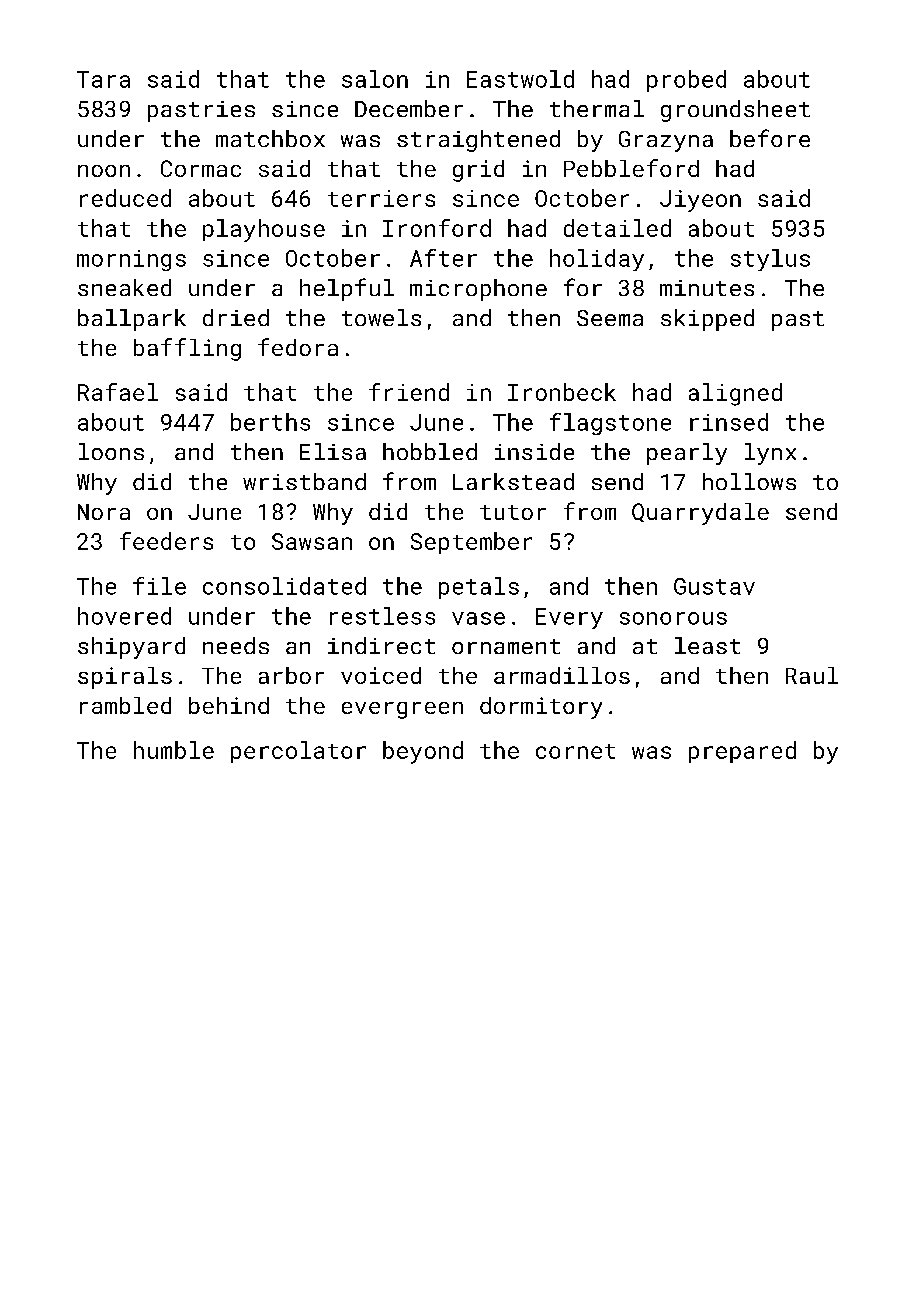 This document has height=1311, width=924. What do you see at coordinates (103, 79) in the document?
I see `Tara` at bounding box center [103, 79].
